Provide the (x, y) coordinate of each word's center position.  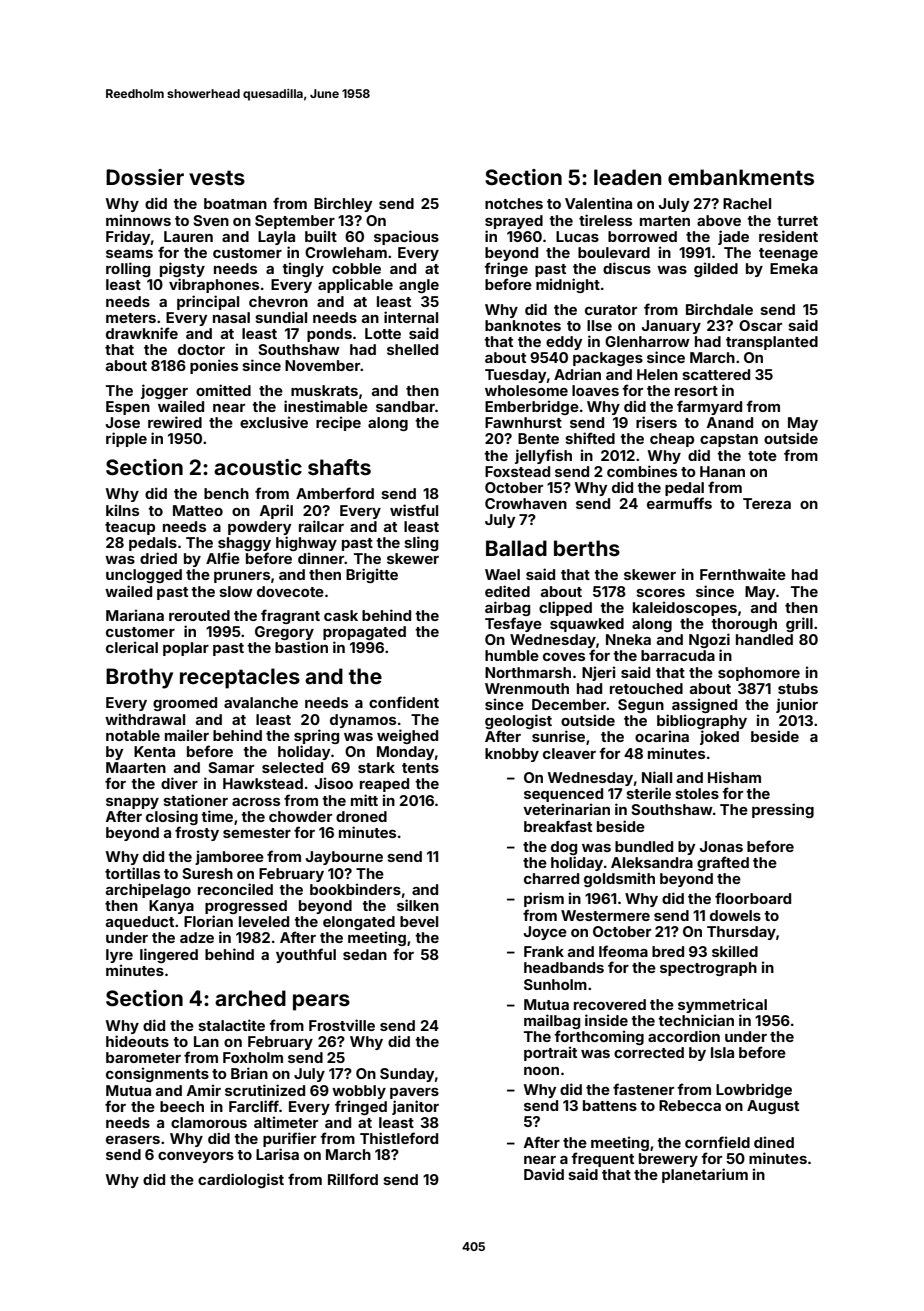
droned (361, 816)
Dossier (145, 177)
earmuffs (679, 503)
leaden (627, 177)
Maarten (136, 767)
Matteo (198, 510)
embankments (741, 177)
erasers (133, 1140)
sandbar (405, 406)
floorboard (753, 898)
